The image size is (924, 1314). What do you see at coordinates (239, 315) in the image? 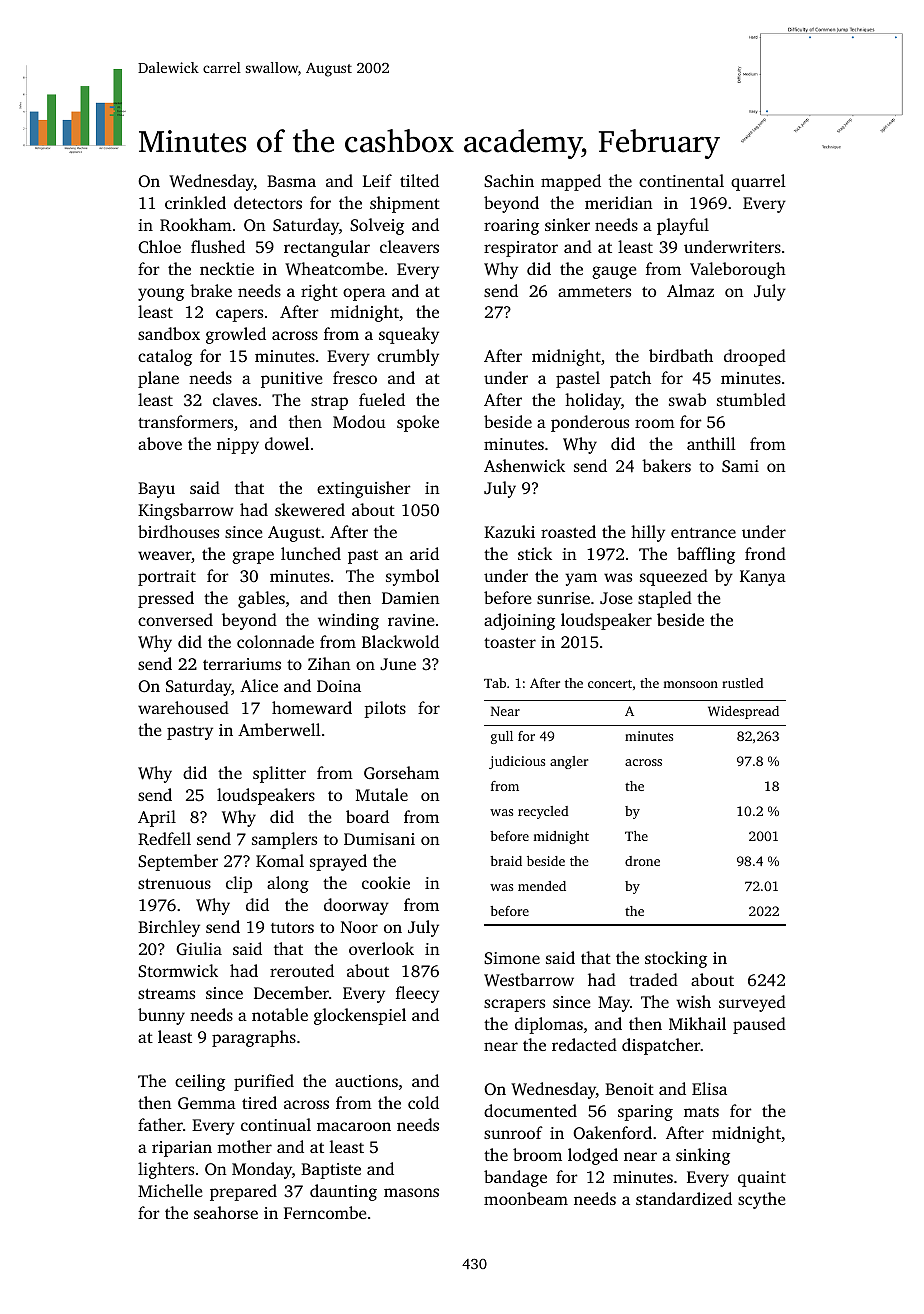
I see `capers` at bounding box center [239, 315].
